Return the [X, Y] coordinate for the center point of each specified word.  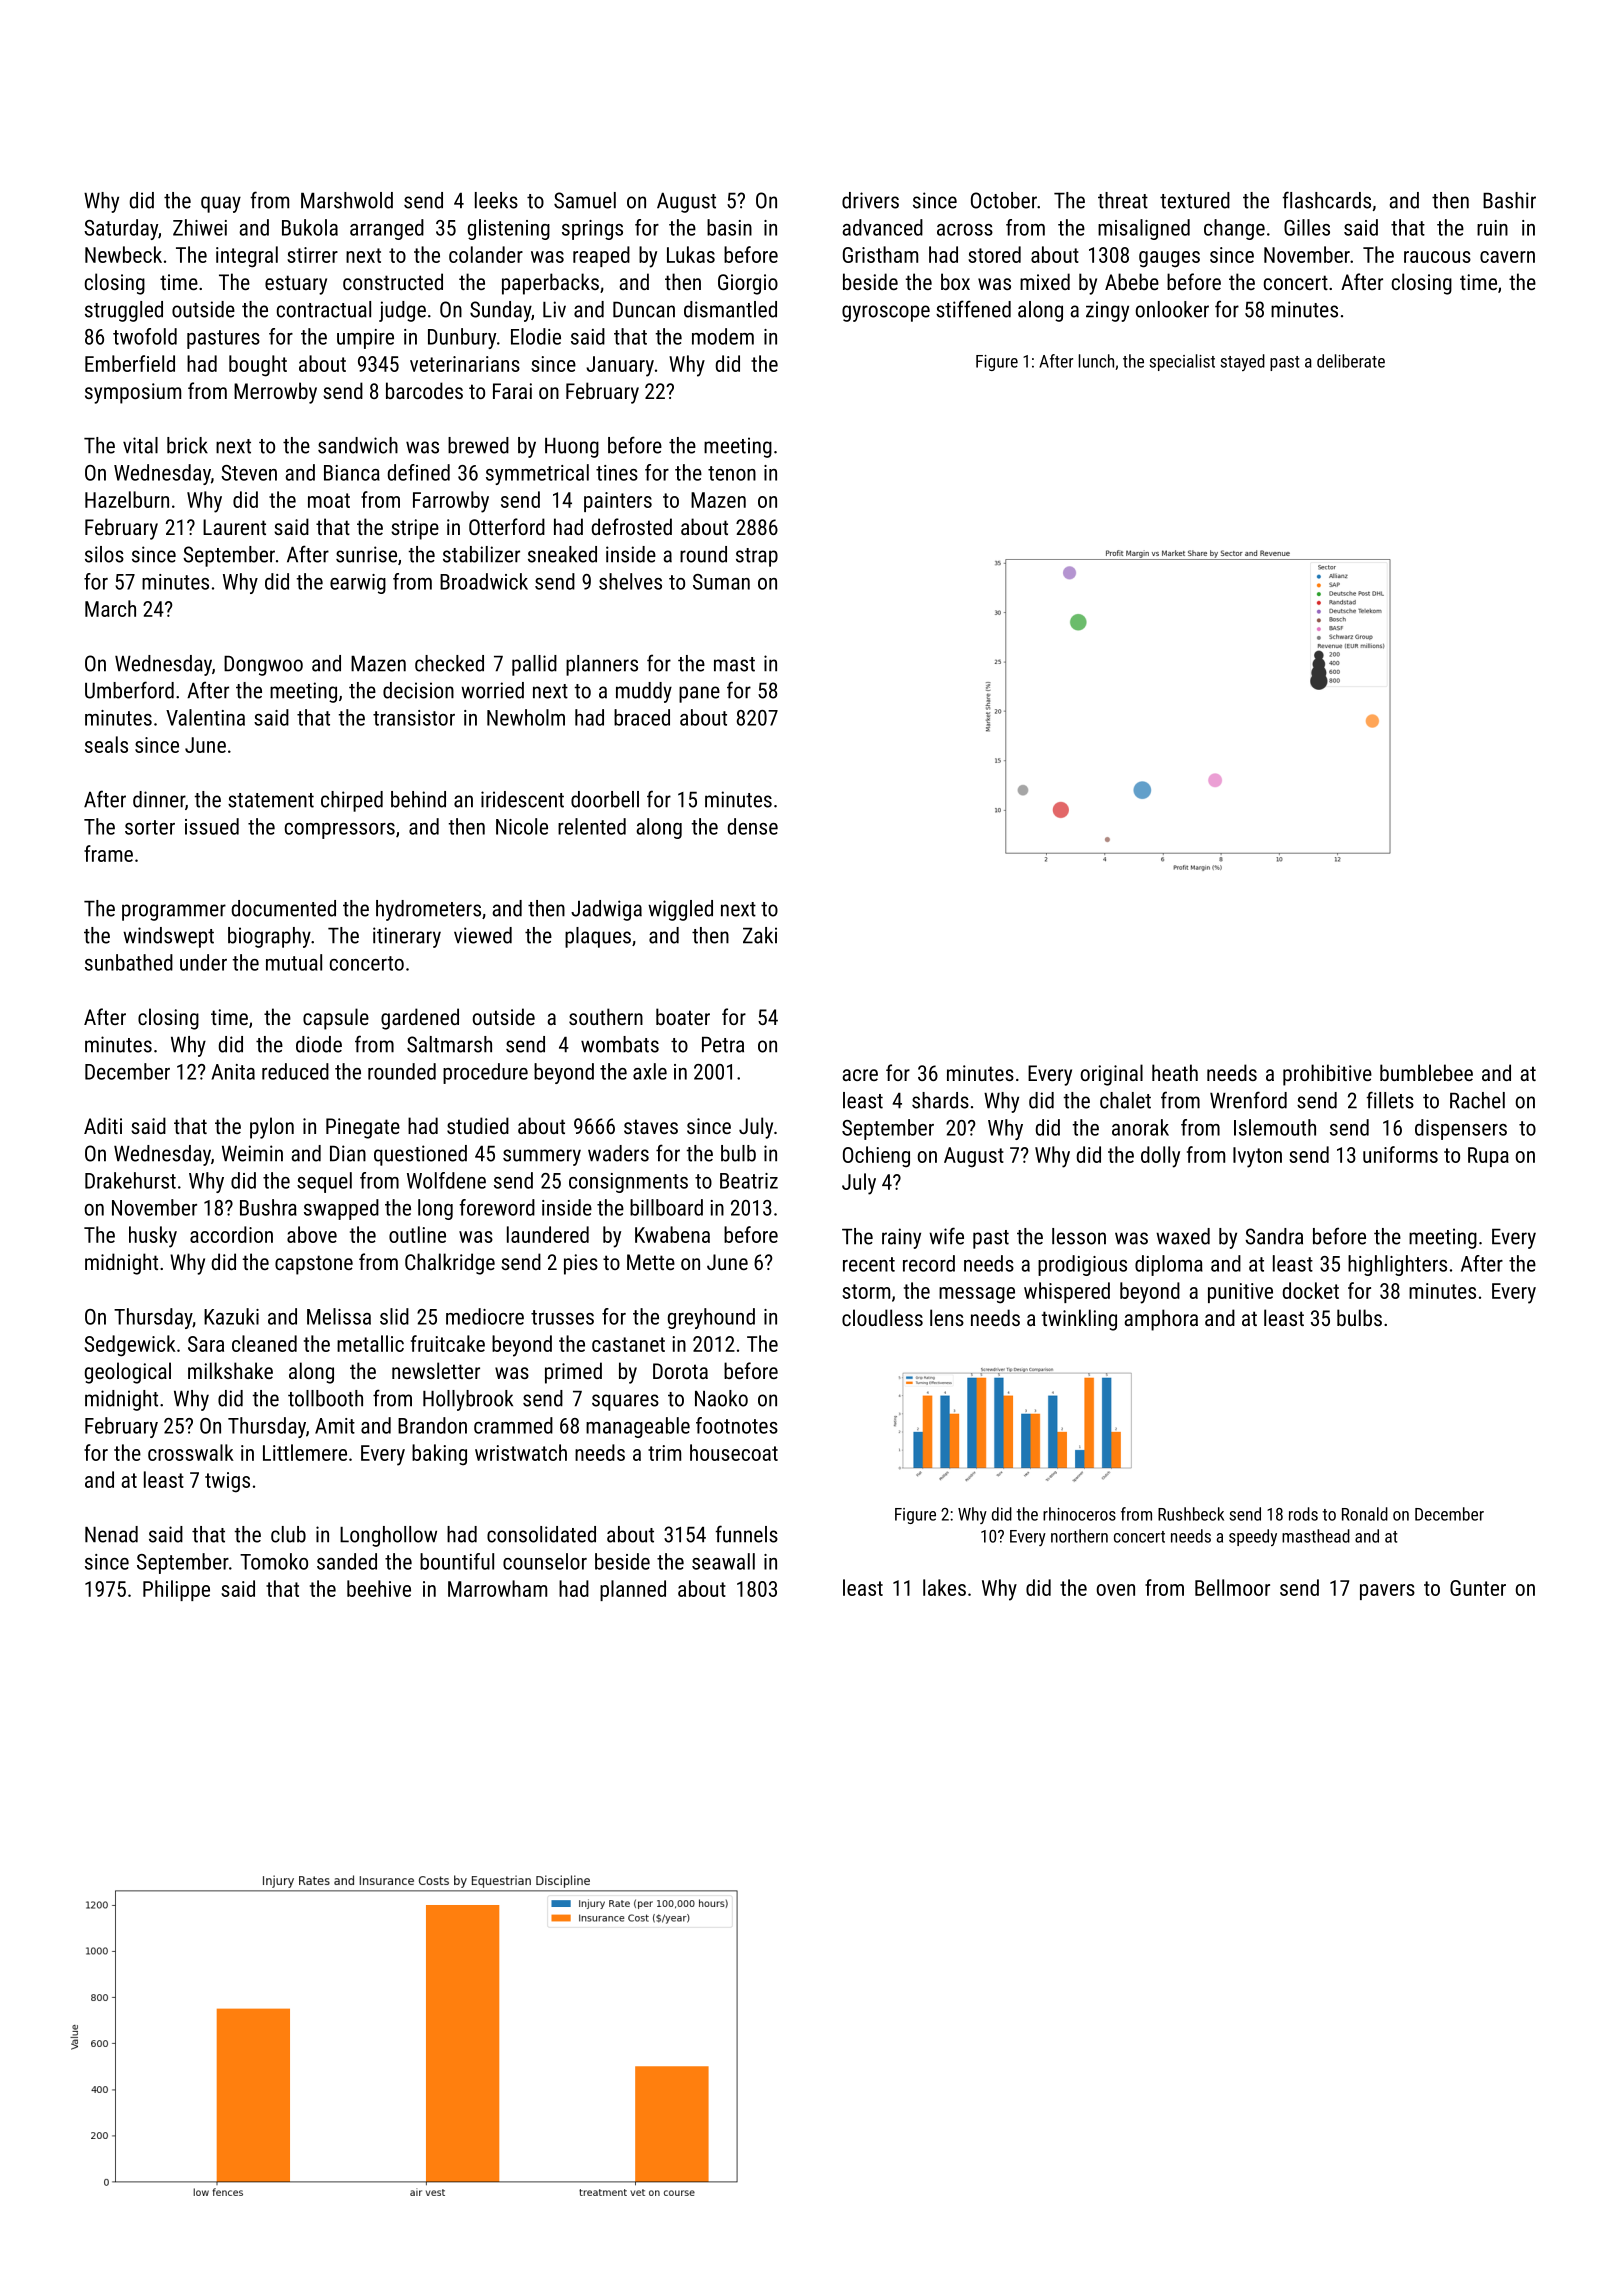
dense [753, 826]
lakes [944, 1587]
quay [221, 204]
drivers [870, 200]
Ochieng [876, 1157]
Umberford [129, 690]
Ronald [1365, 1514]
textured [1195, 200]
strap [757, 557]
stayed [1242, 362]
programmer [174, 912]
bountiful [457, 1561]
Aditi [103, 1125]
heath [1175, 1072]
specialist [1182, 362]
